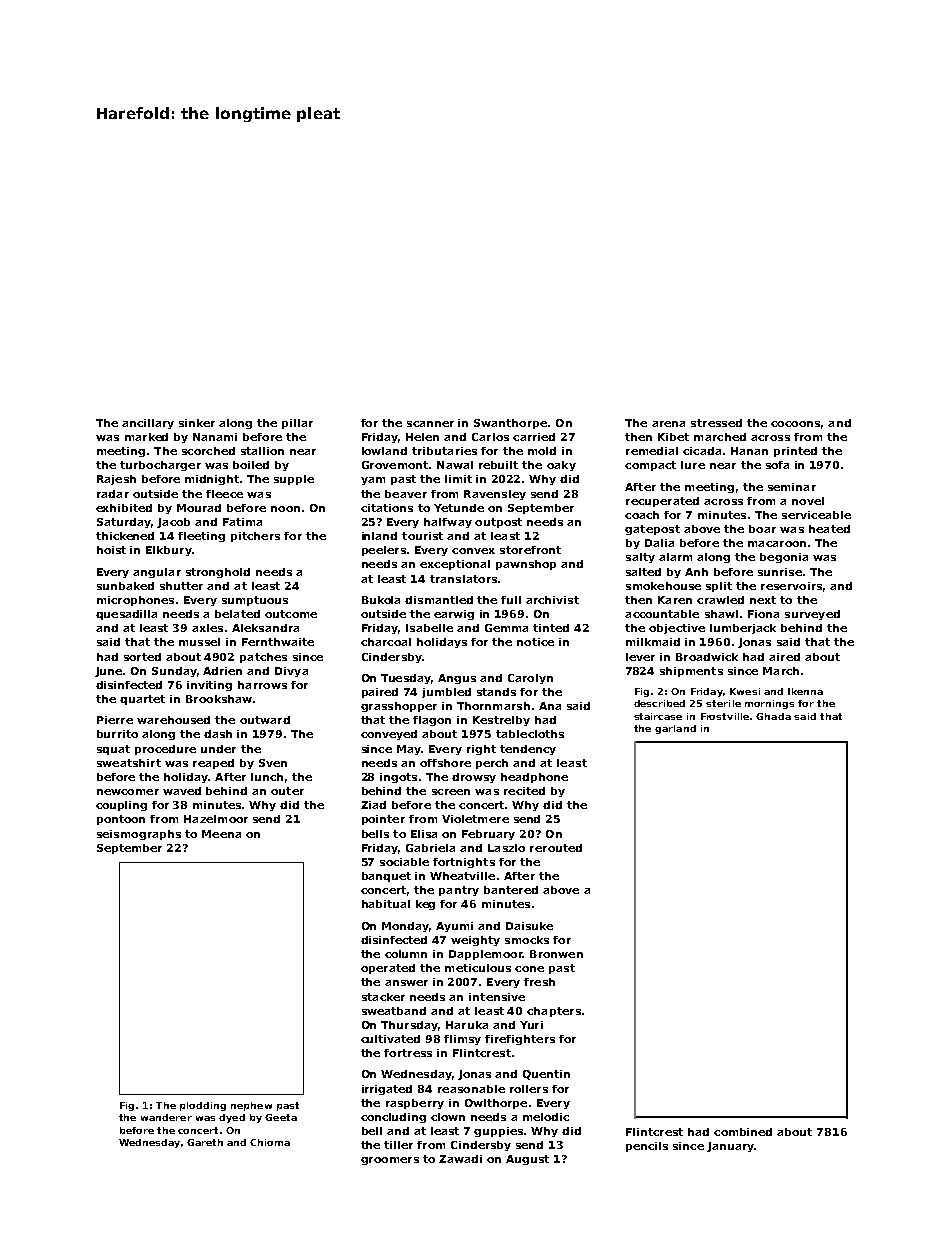 This page has height=1233, width=952. Describe the element at coordinates (444, 451) in the page. I see `tributaries` at that location.
